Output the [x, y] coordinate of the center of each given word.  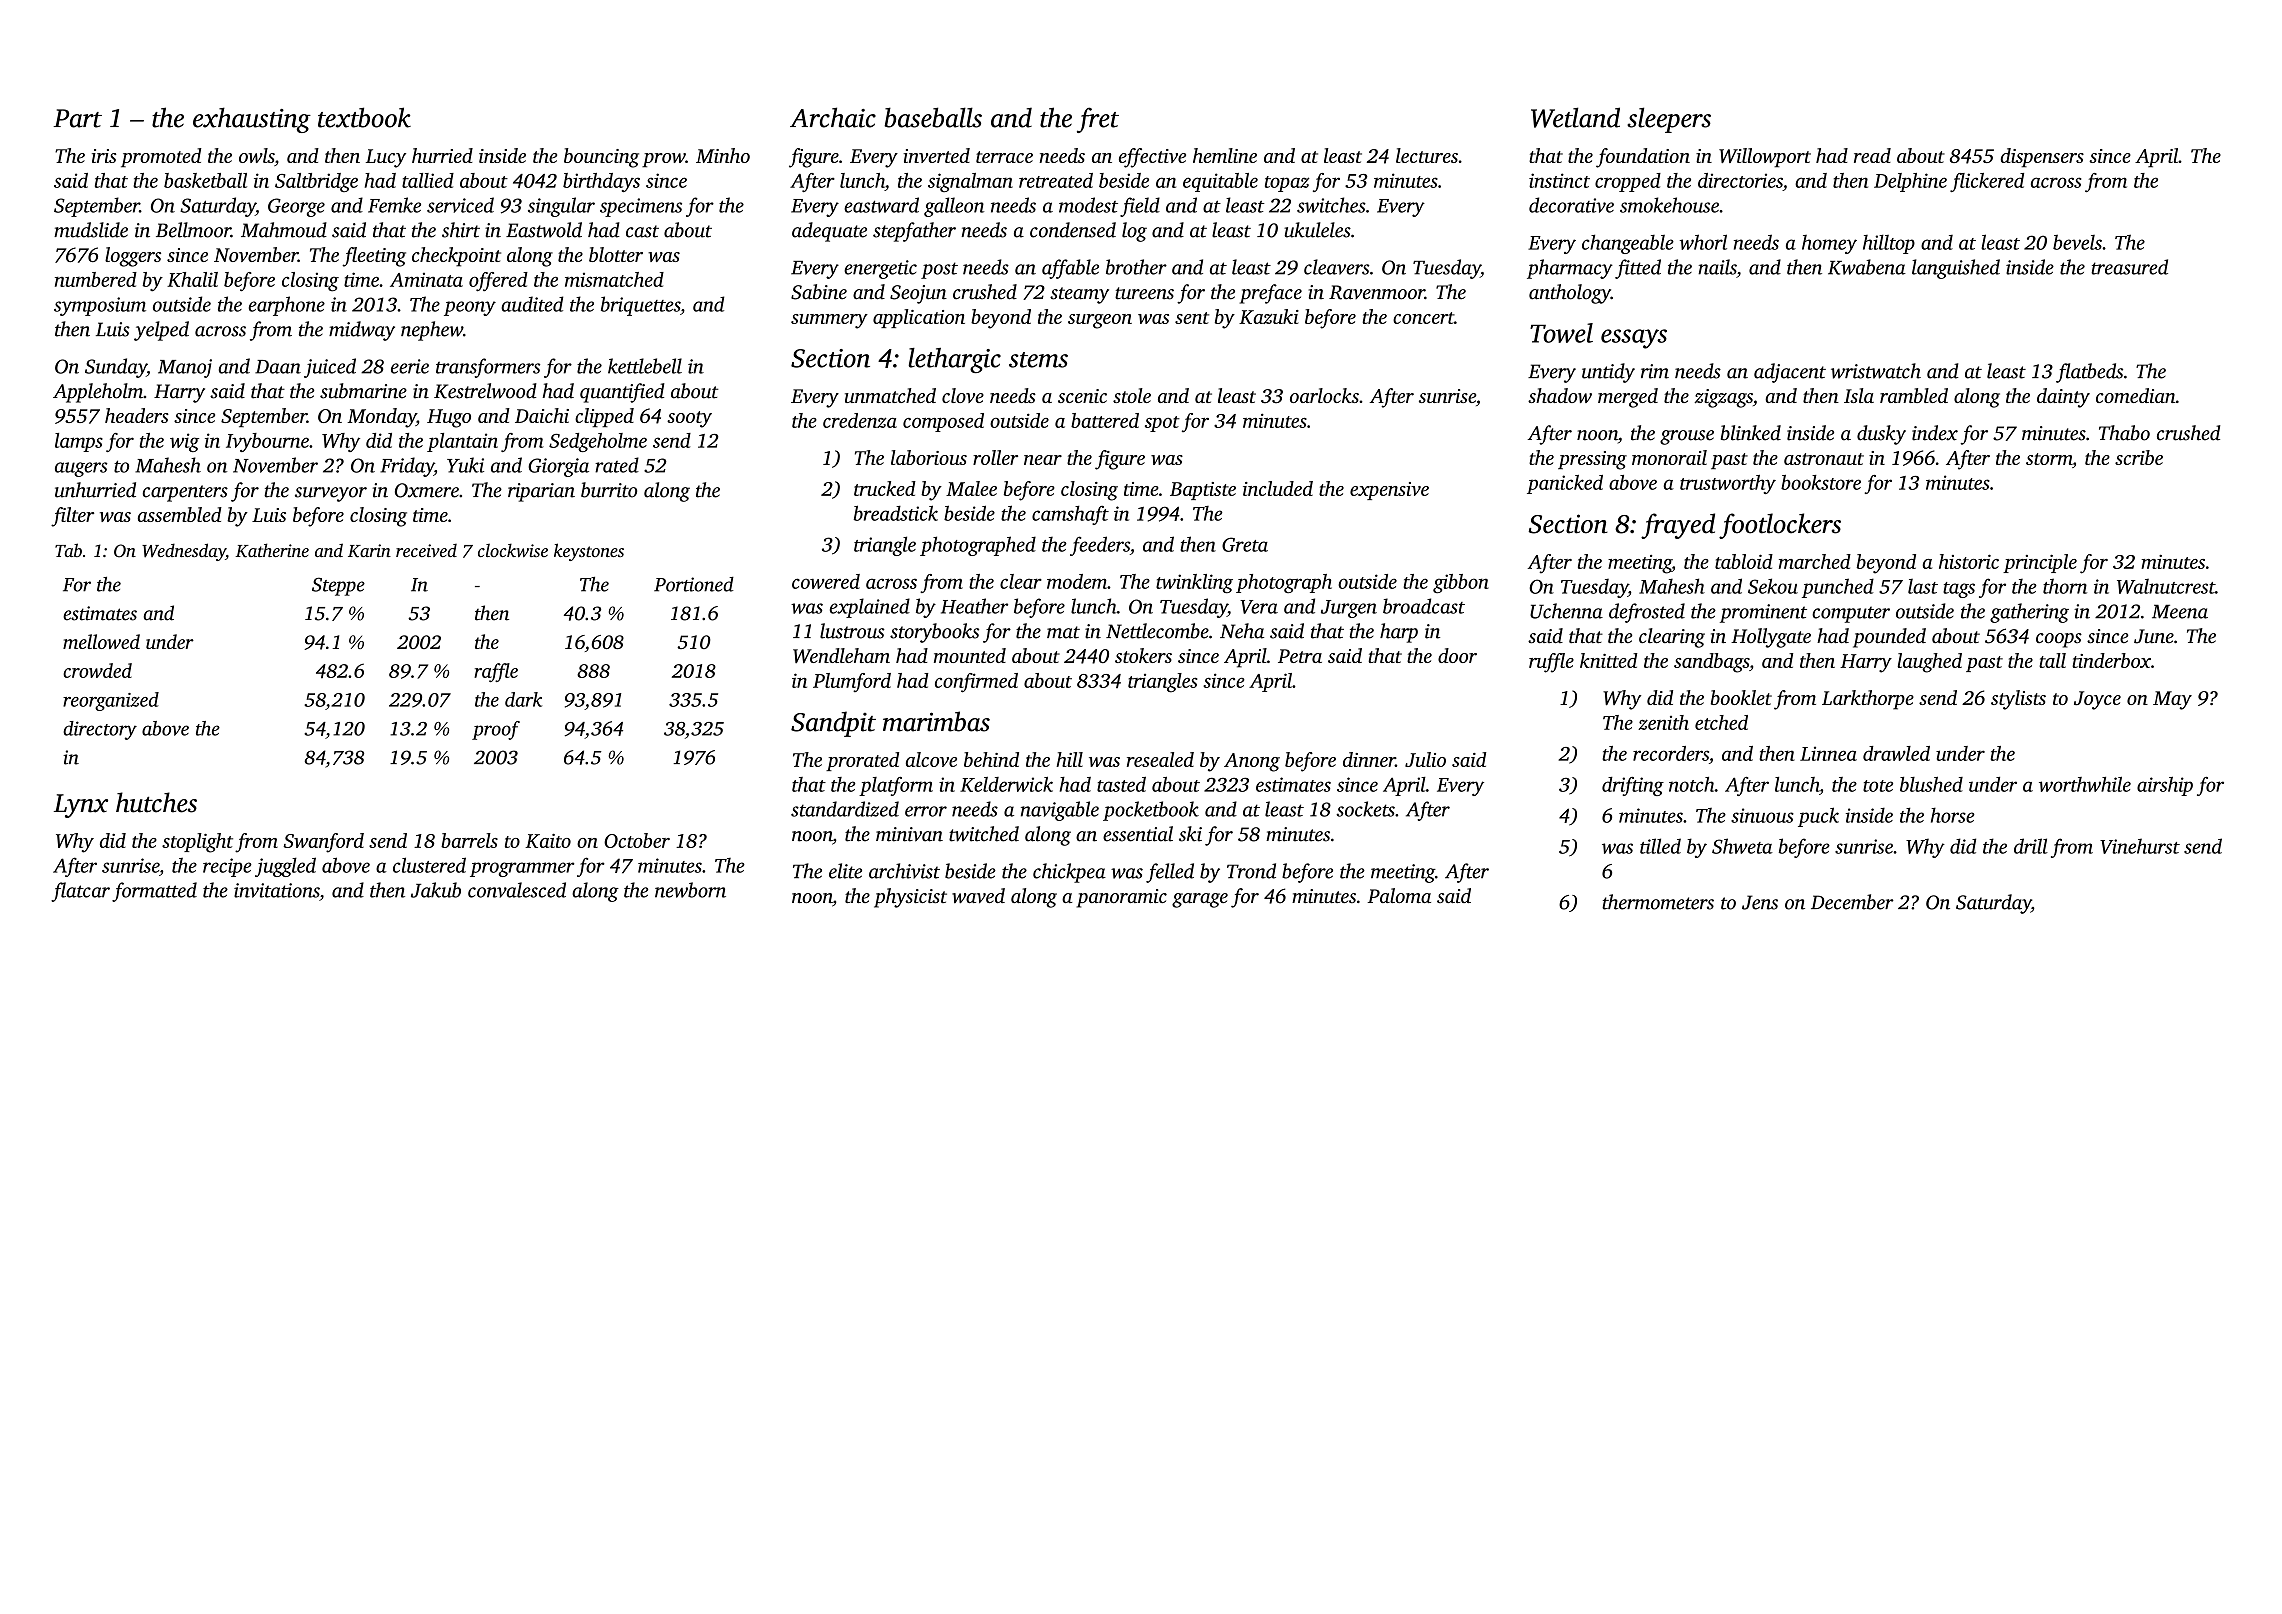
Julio [1425, 759]
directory [100, 730]
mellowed [101, 641]
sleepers [1669, 120]
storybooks [934, 633]
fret [1098, 120]
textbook [364, 117]
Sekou [1773, 586]
